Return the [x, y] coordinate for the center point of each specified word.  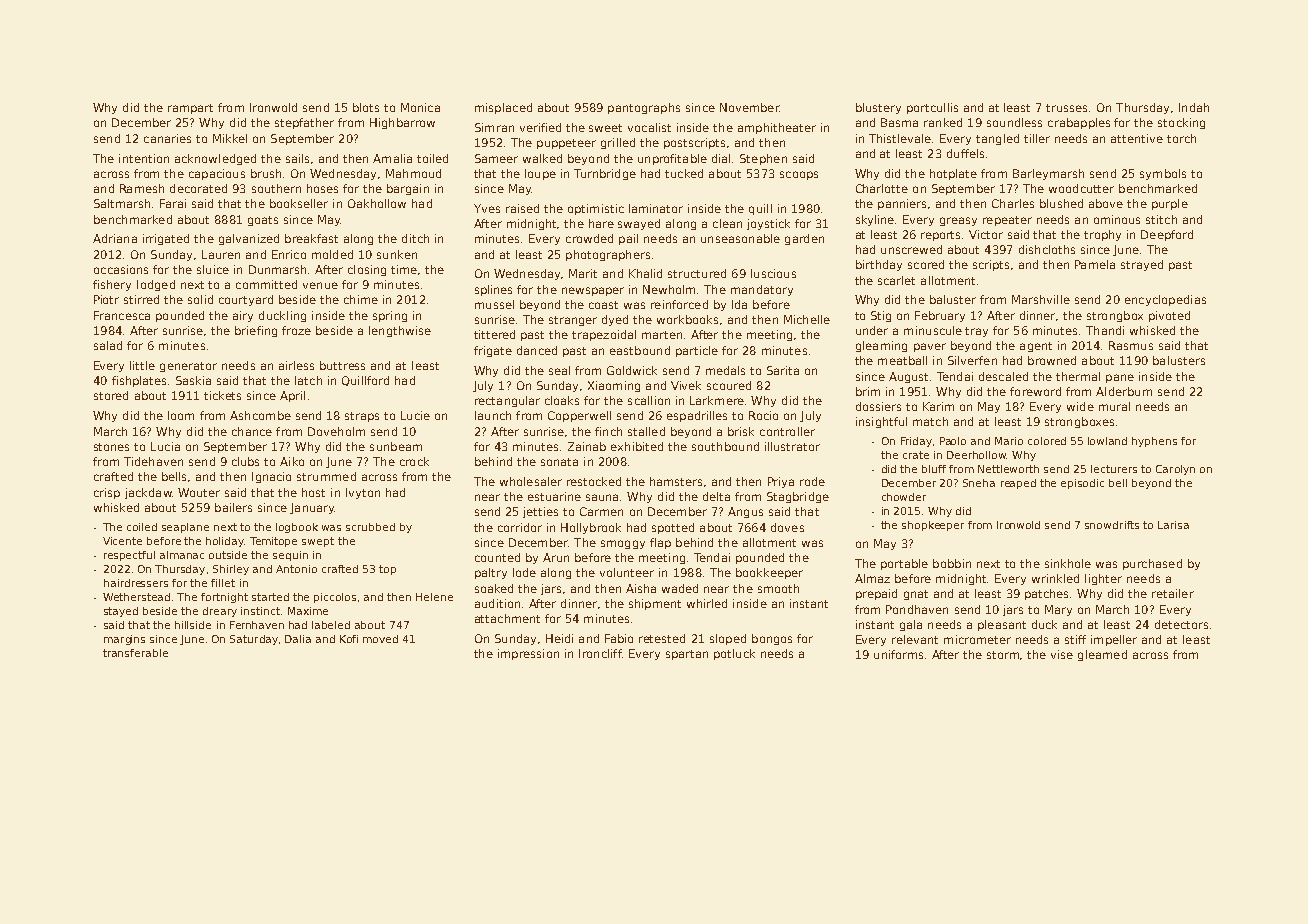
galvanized [249, 239]
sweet [605, 128]
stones [111, 447]
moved [380, 639]
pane [1120, 378]
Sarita [783, 370]
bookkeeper [769, 573]
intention [144, 158]
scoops [799, 175]
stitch [1161, 219]
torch [1181, 138]
